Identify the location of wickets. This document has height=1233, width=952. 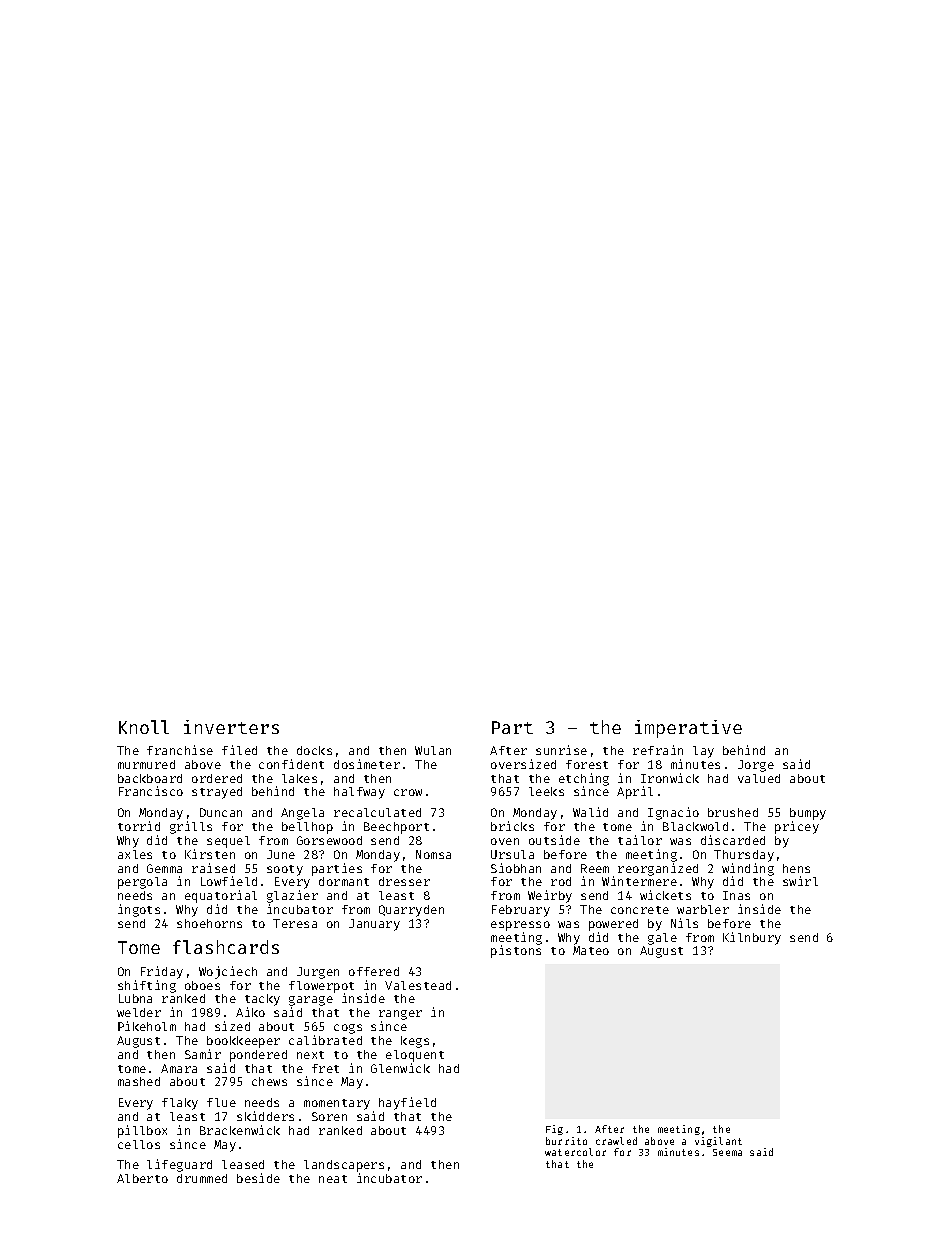
(665, 895).
